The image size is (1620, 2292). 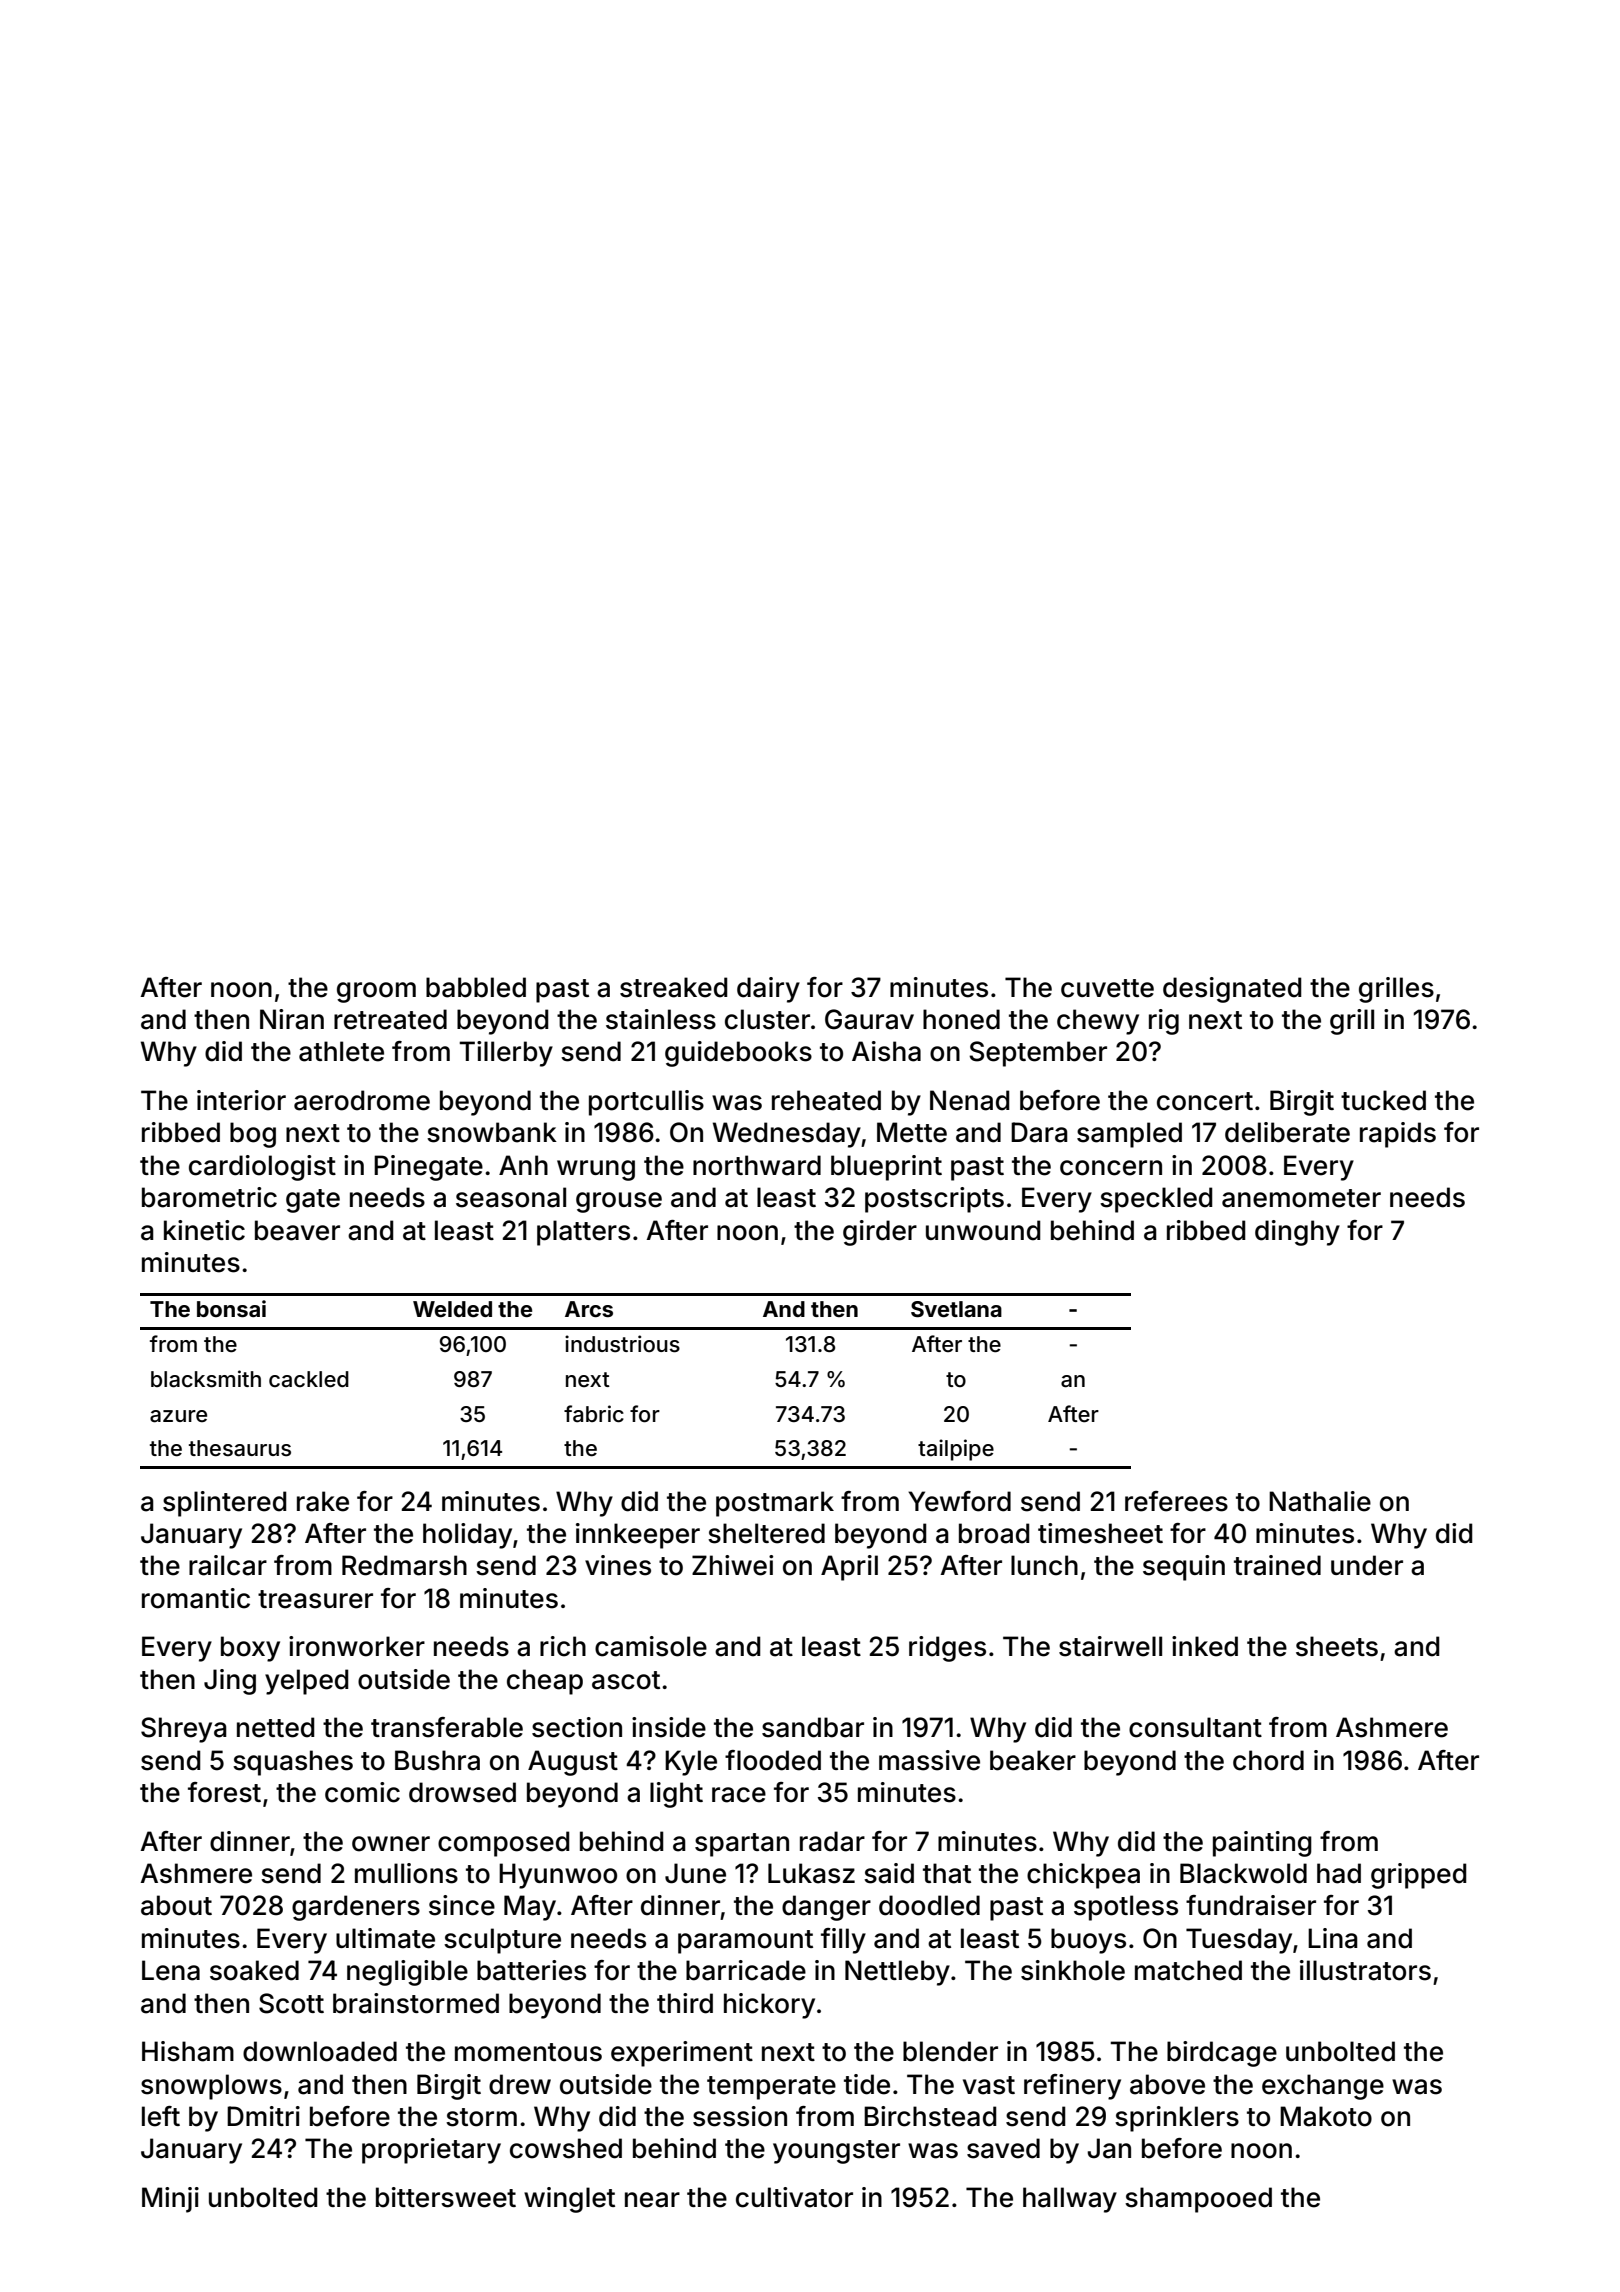 What do you see at coordinates (211, 2087) in the screenshot?
I see `snowplows` at bounding box center [211, 2087].
